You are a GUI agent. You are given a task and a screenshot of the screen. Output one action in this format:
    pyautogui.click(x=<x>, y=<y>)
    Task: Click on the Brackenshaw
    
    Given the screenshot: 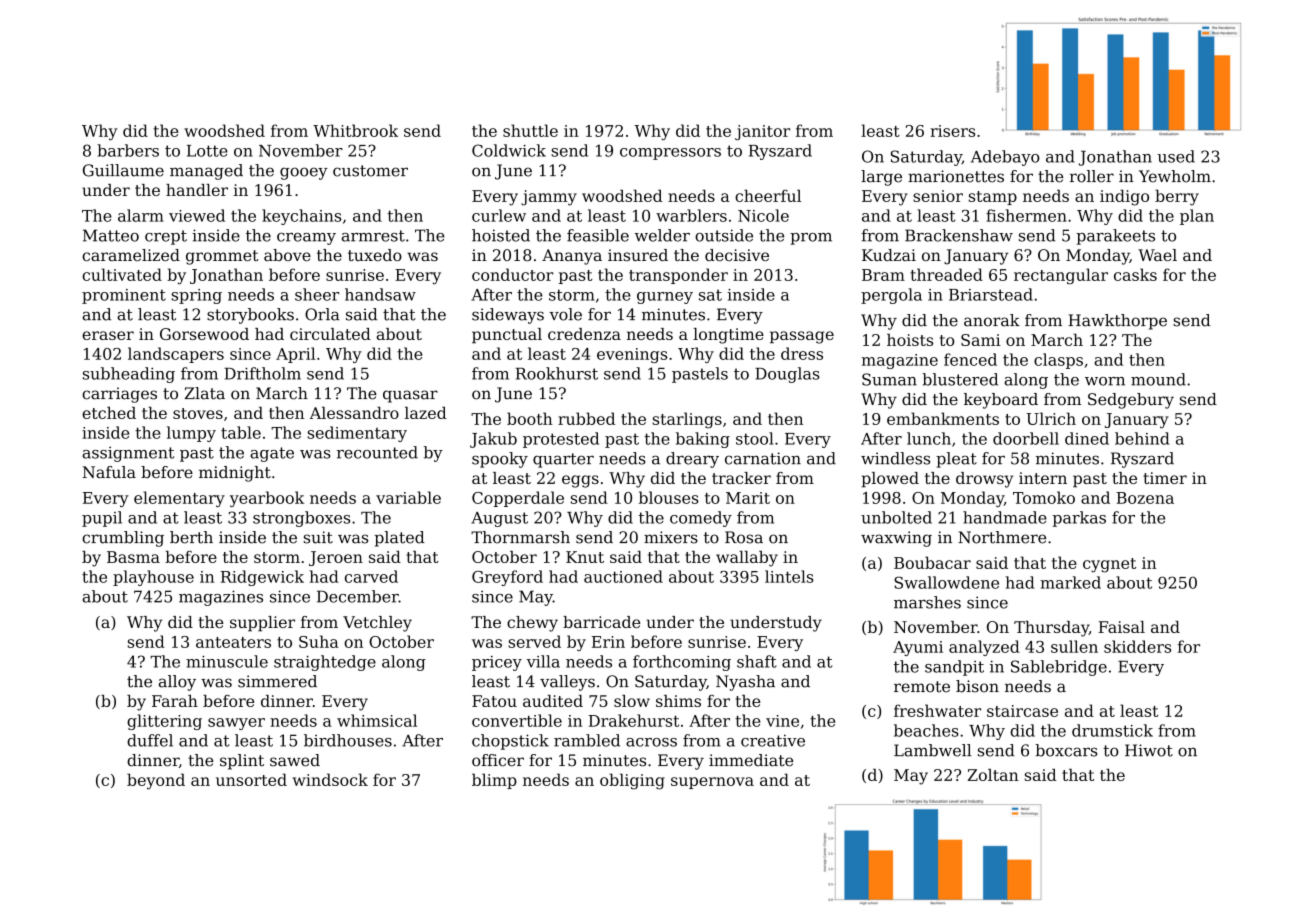 What is the action you would take?
    pyautogui.click(x=959, y=235)
